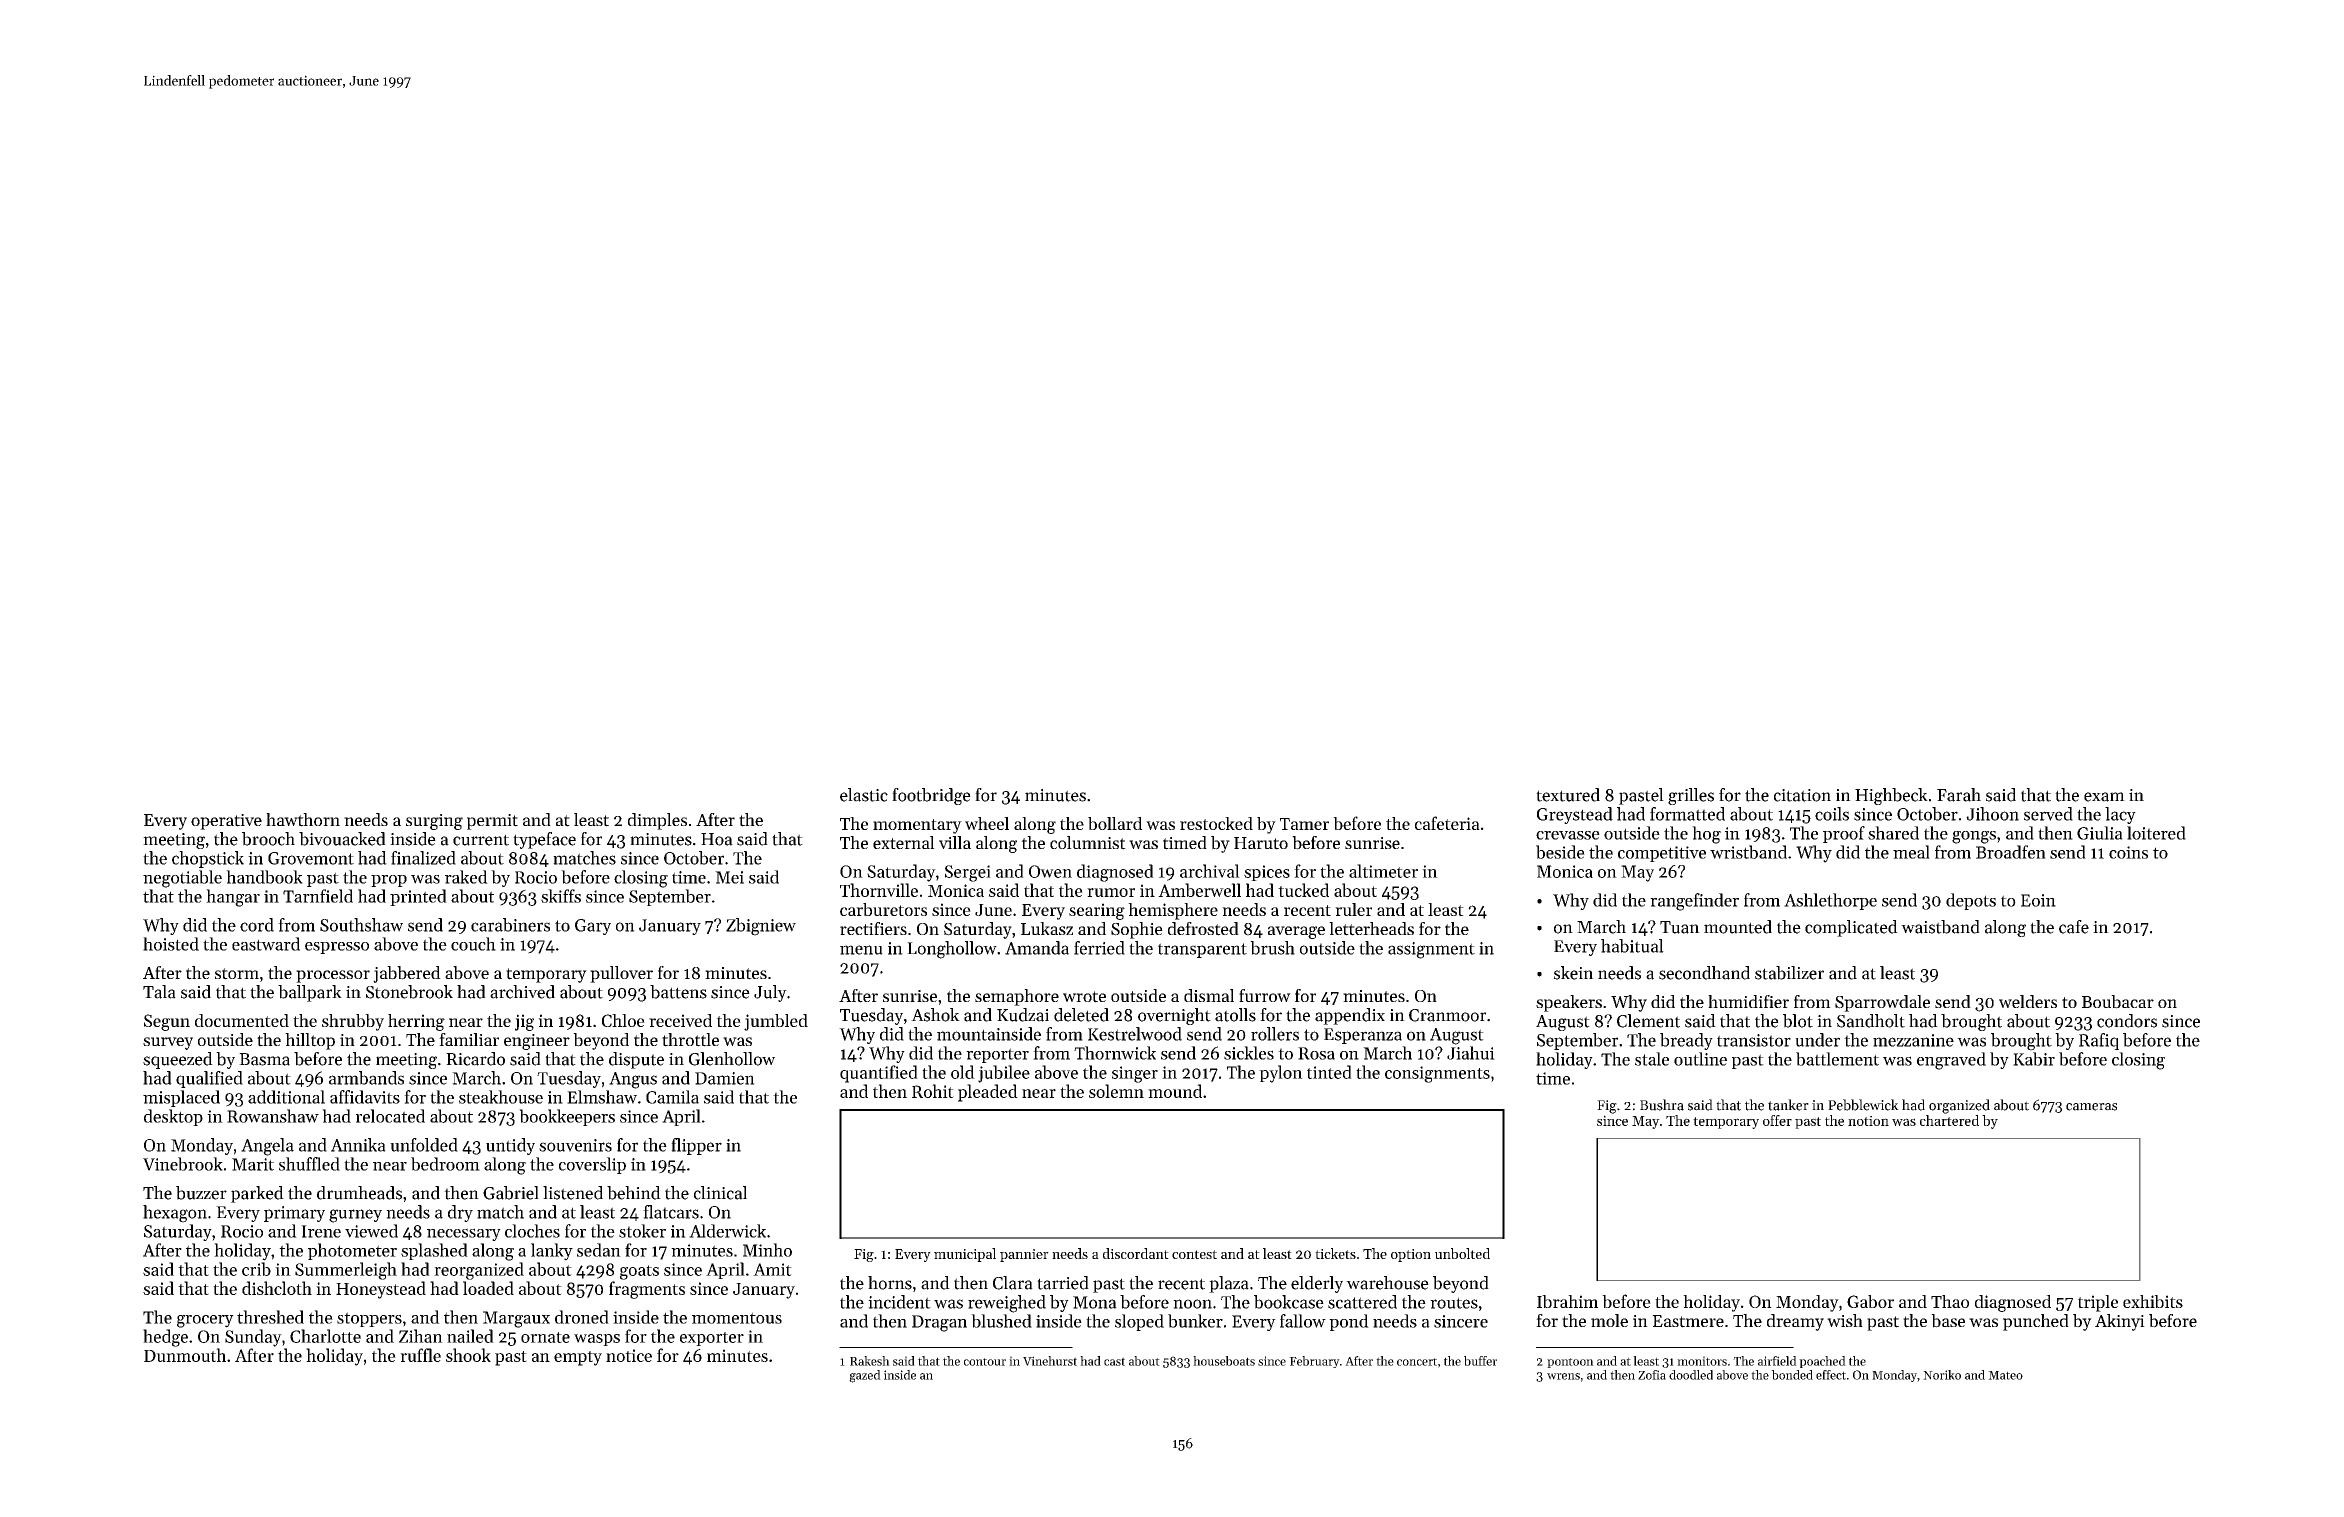 The width and height of the screenshot is (2344, 1517). What do you see at coordinates (720, 1193) in the screenshot?
I see `clinical` at bounding box center [720, 1193].
